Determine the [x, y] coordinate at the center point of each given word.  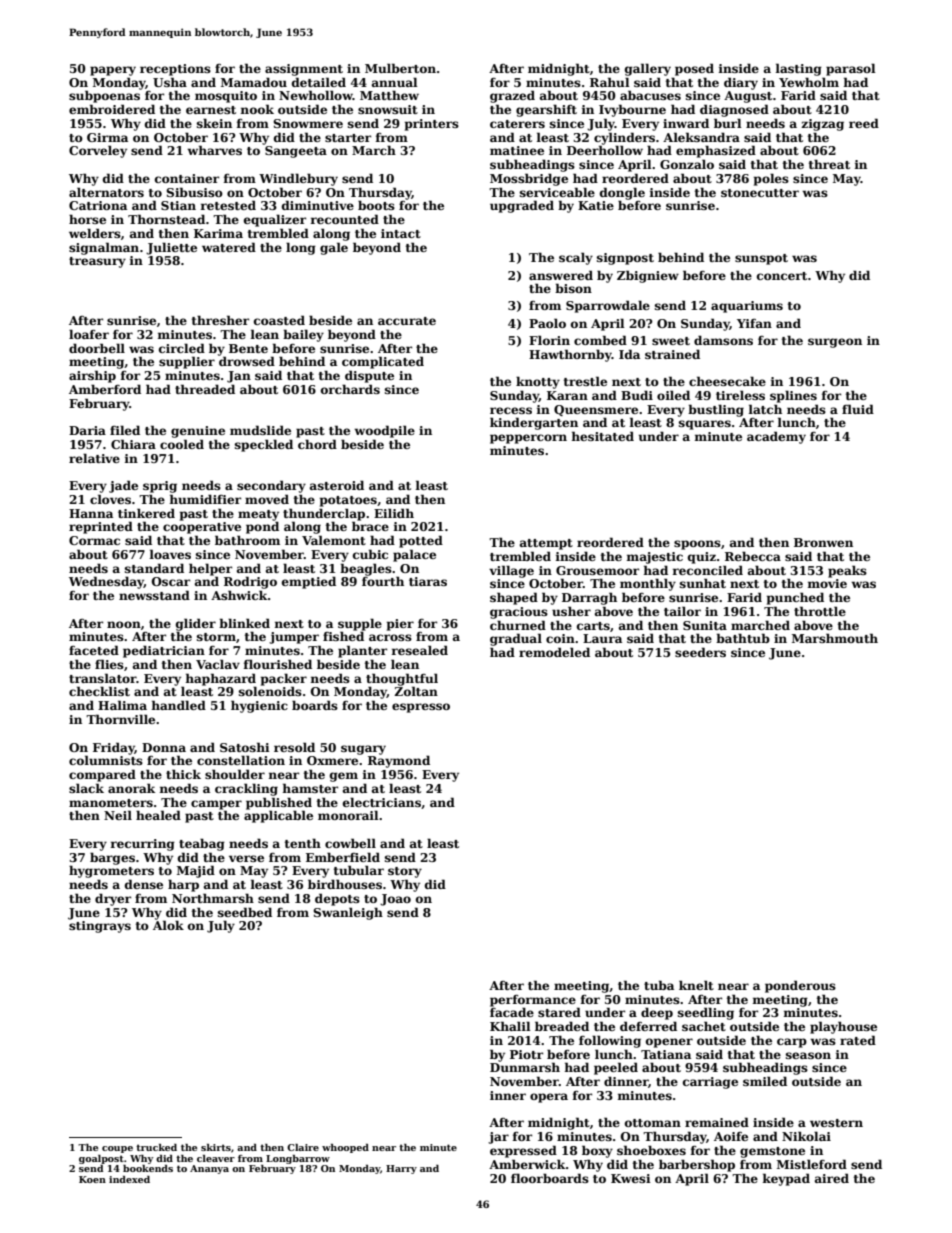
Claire [303, 1147]
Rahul [610, 82]
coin [560, 638]
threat [829, 164]
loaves [170, 554]
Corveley [98, 151]
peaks [847, 571]
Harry [401, 1169]
